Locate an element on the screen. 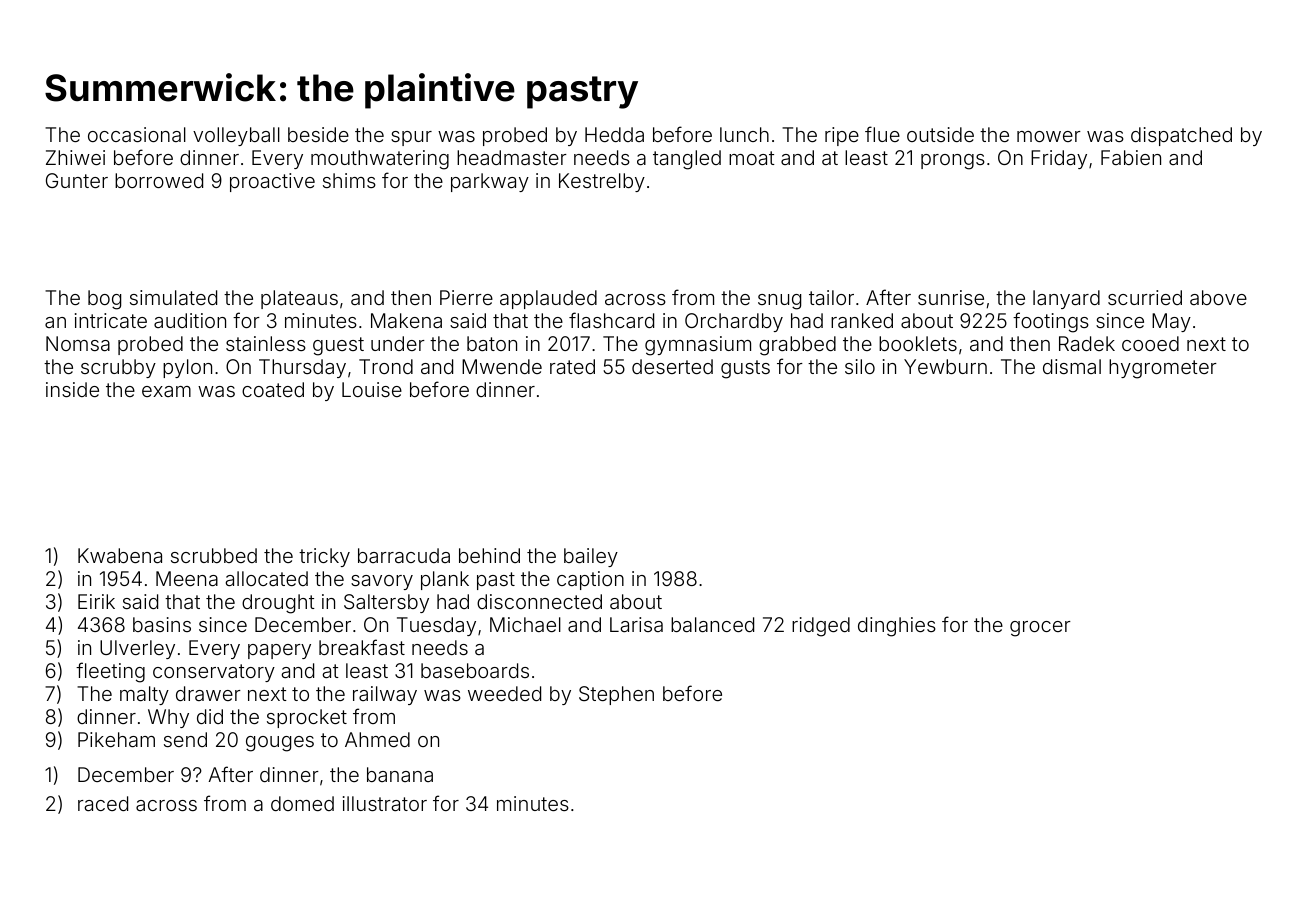  silo is located at coordinates (860, 366).
